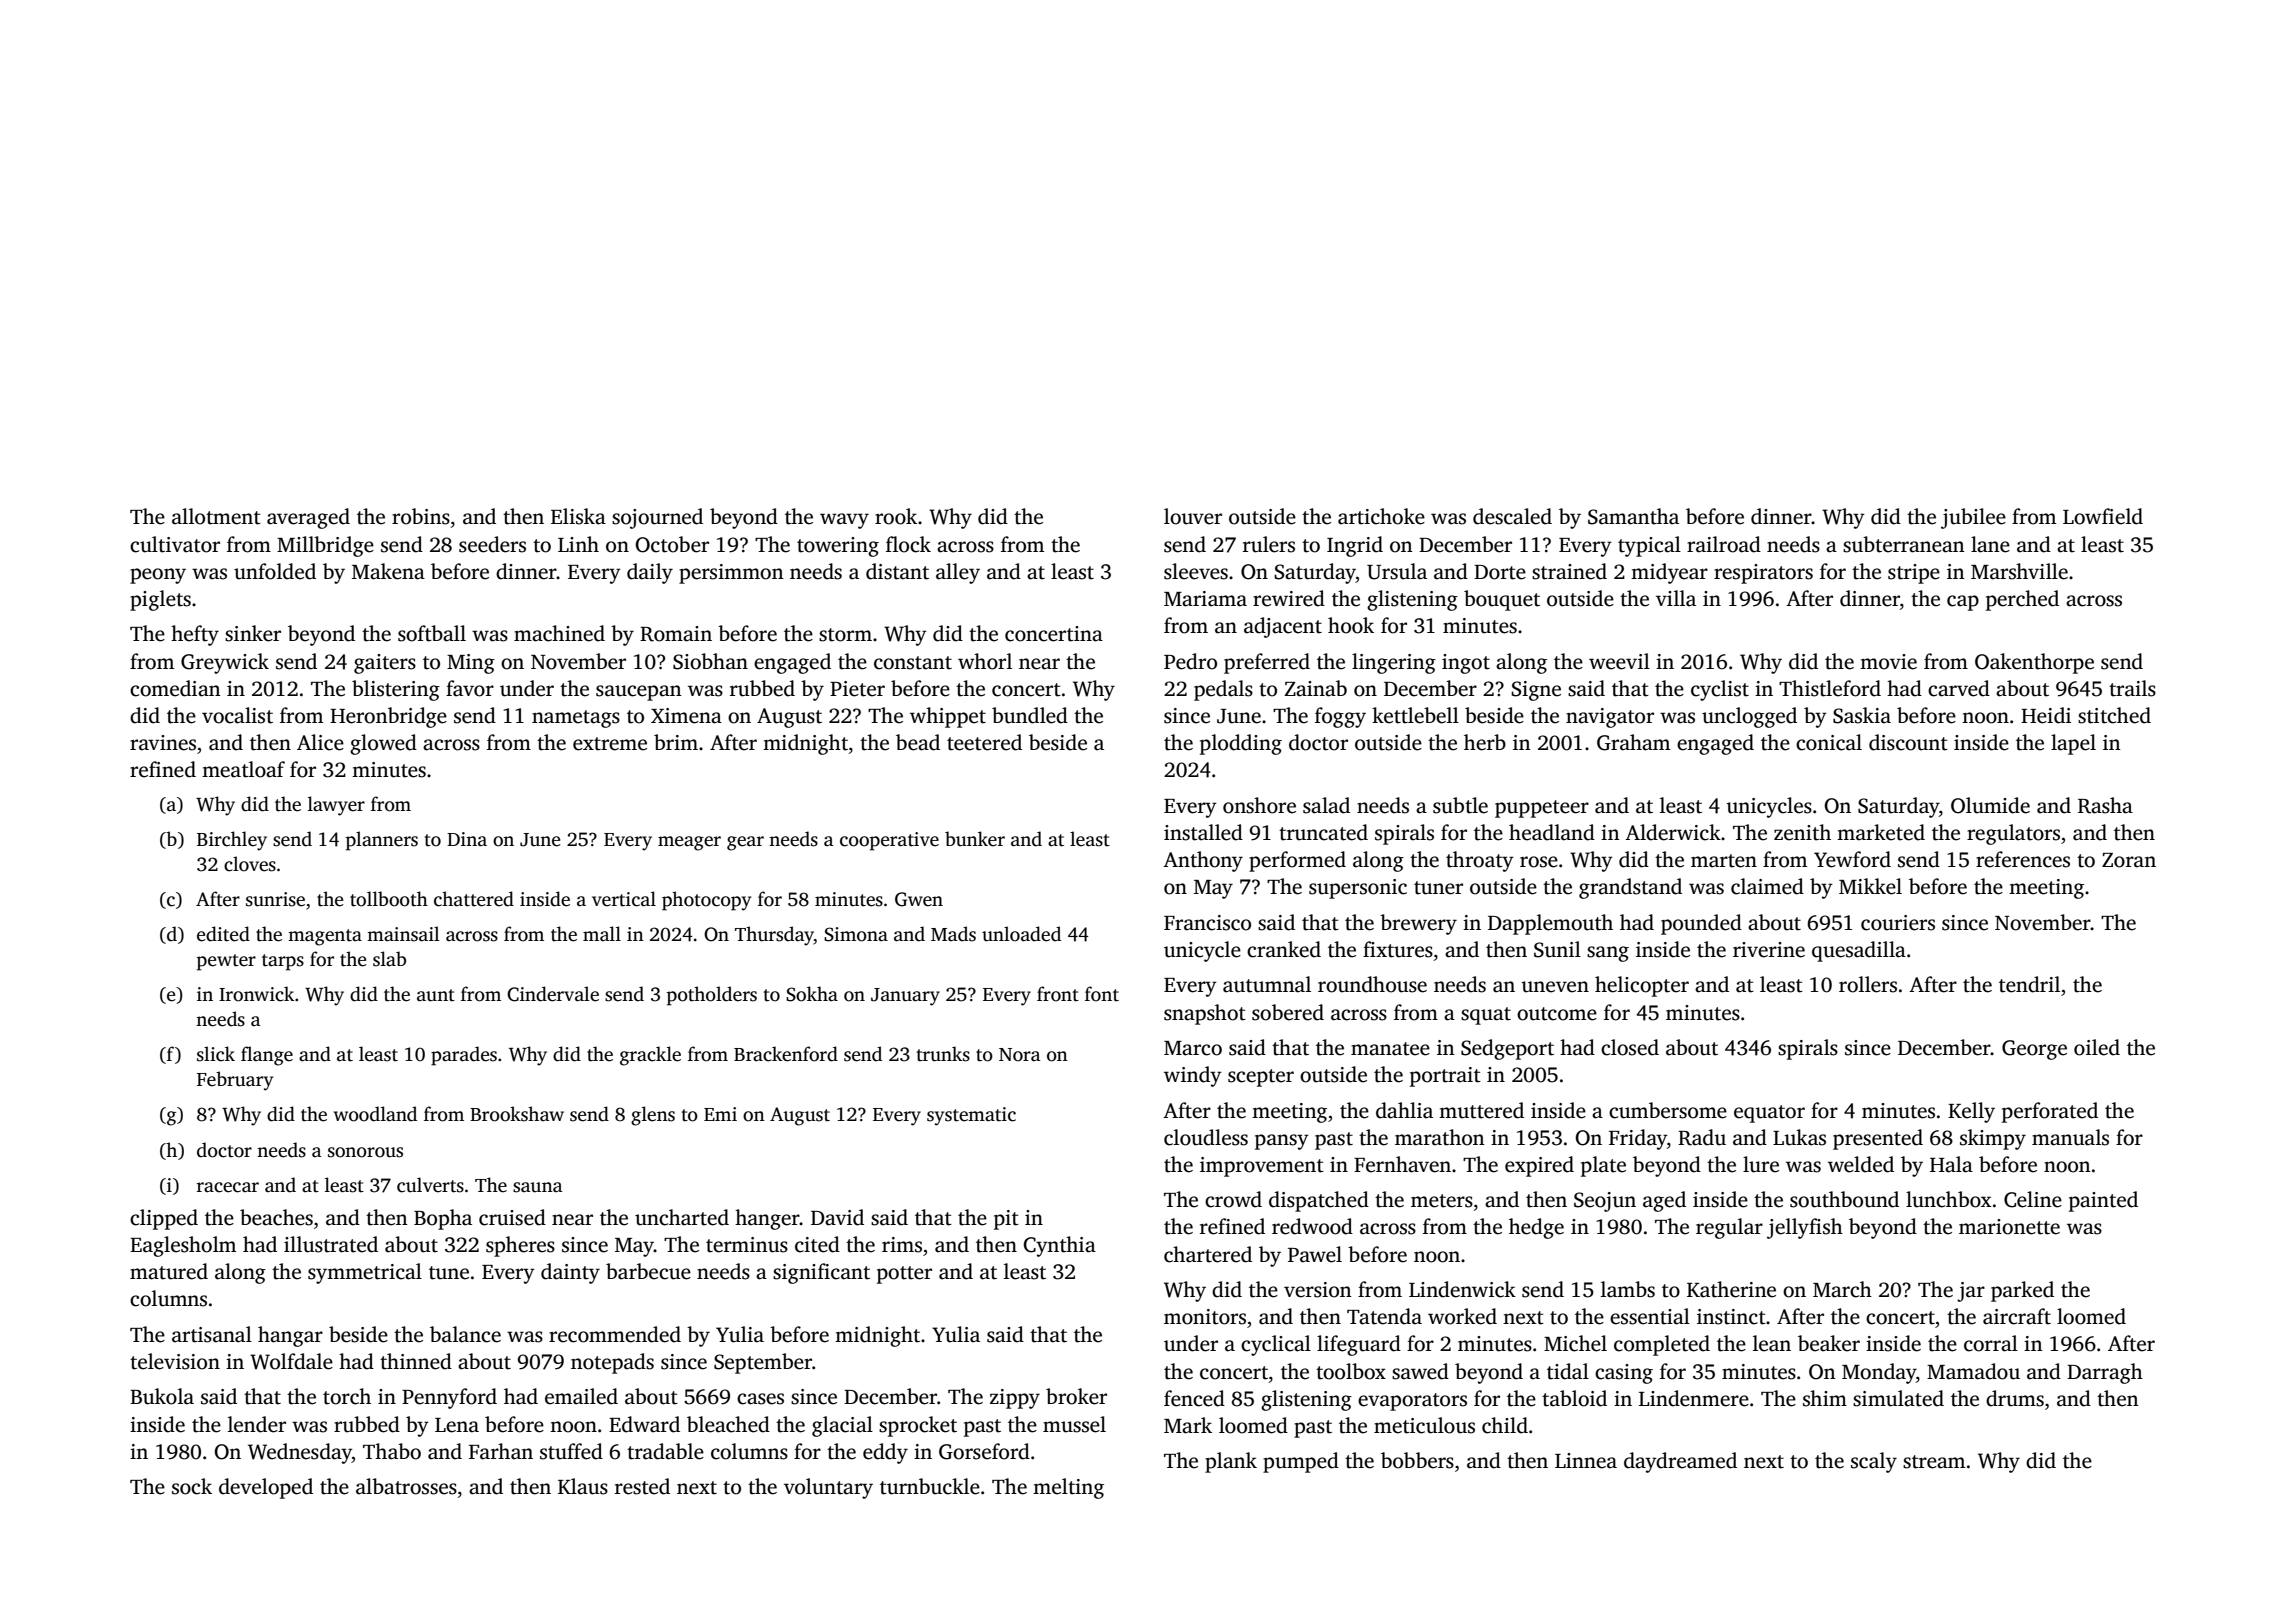 The height and width of the screenshot is (1620, 2292). I want to click on onshore, so click(1259, 805).
